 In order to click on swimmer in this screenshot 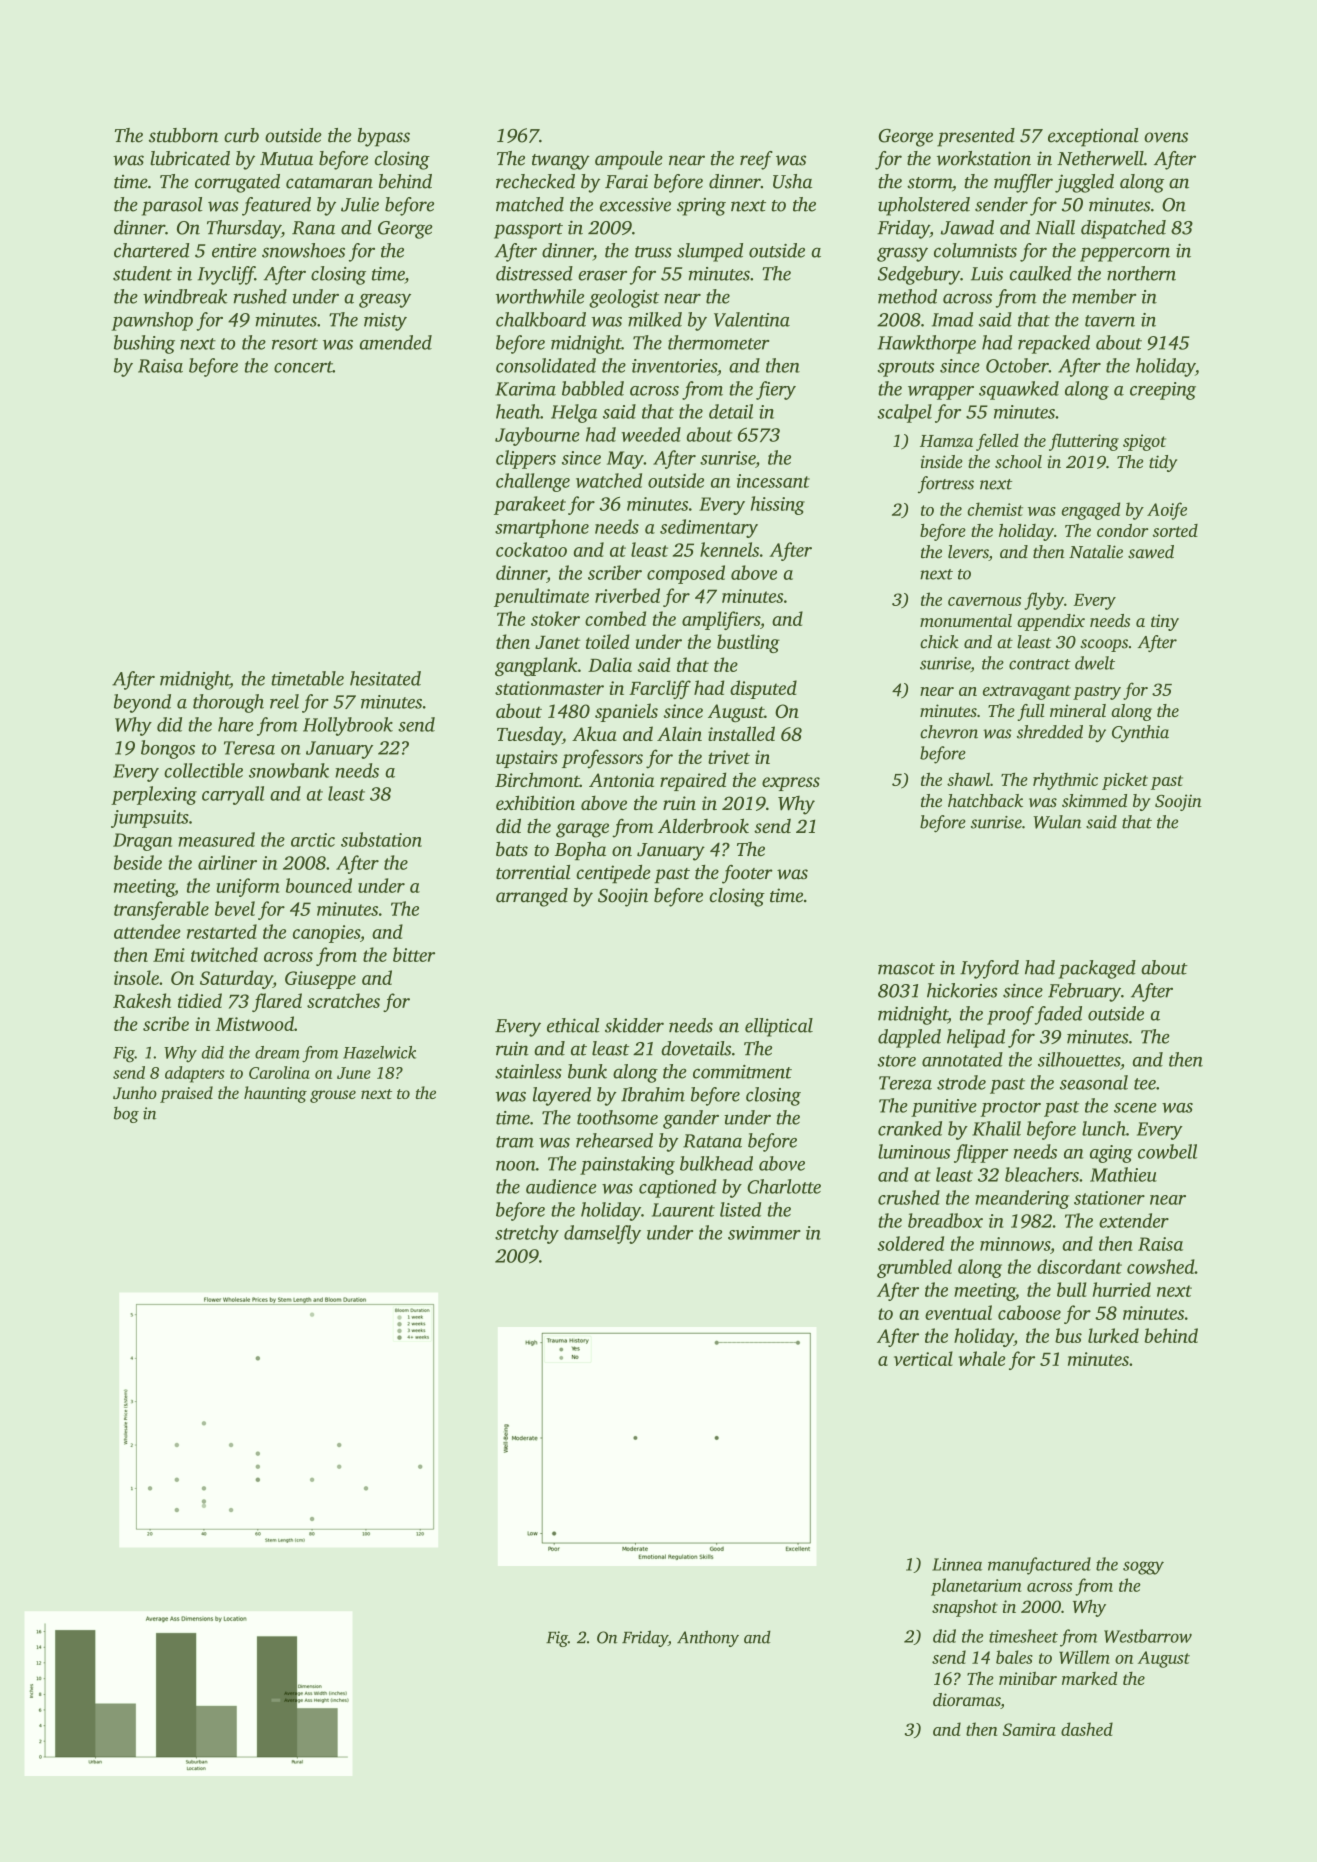, I will do `click(764, 1233)`.
